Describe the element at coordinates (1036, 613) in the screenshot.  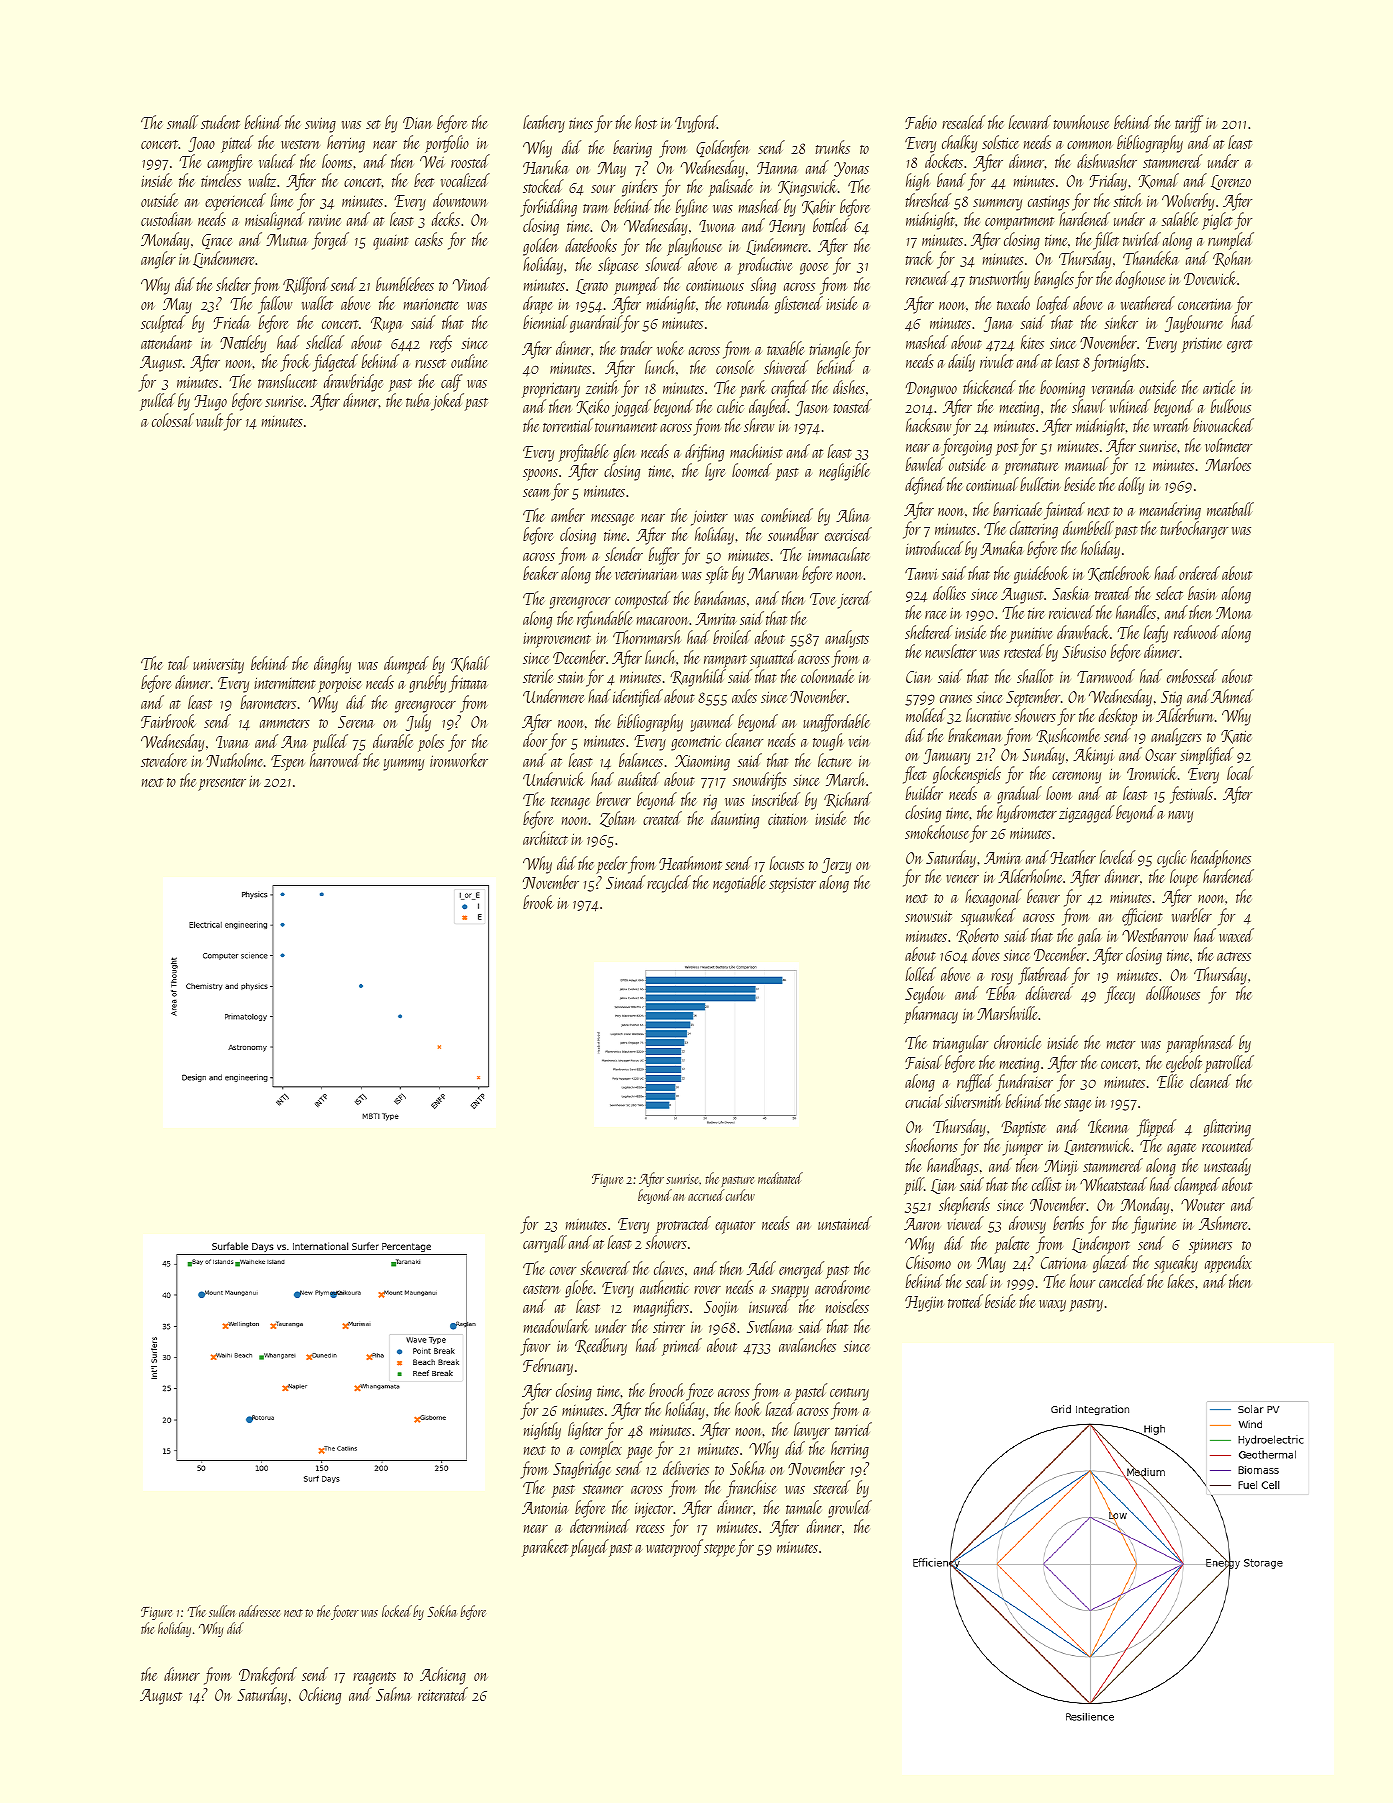
I see `tire` at that location.
